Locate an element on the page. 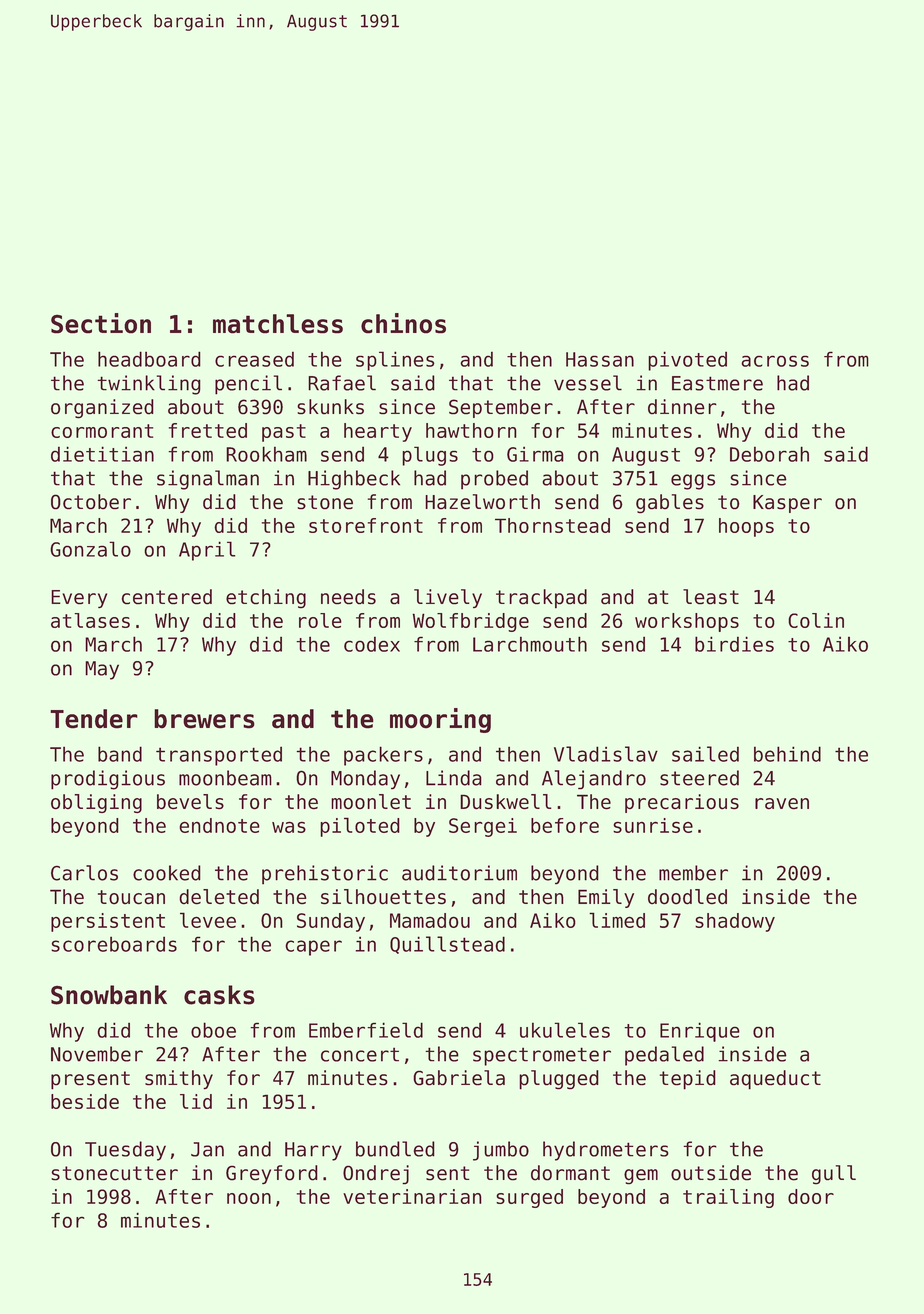  Tender is located at coordinates (94, 719).
